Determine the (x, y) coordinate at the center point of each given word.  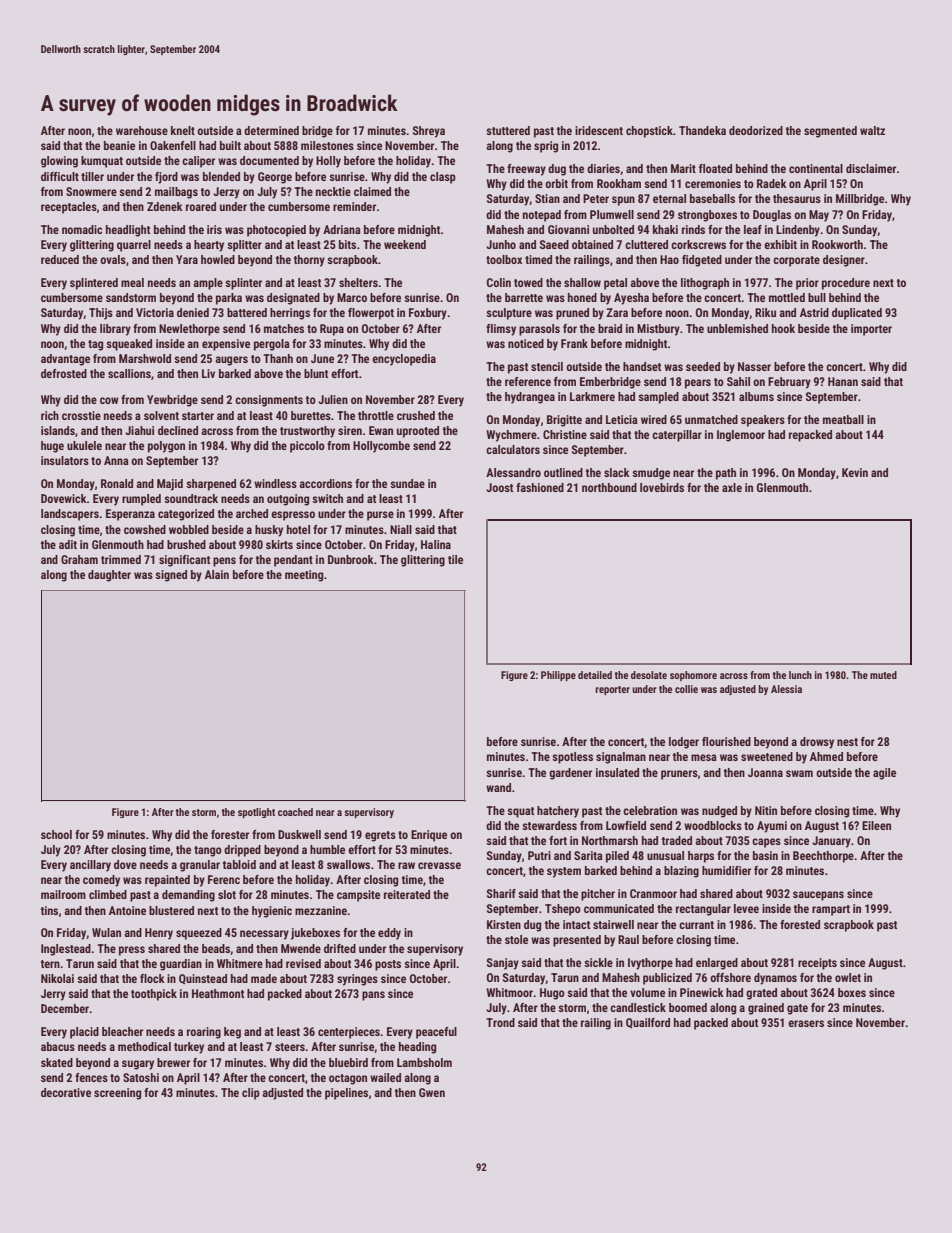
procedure (846, 284)
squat (520, 812)
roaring (204, 1033)
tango (208, 851)
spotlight (256, 813)
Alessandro (513, 472)
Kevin (855, 472)
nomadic (82, 229)
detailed (595, 675)
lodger (684, 743)
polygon (166, 447)
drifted (340, 948)
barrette (524, 297)
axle (732, 487)
